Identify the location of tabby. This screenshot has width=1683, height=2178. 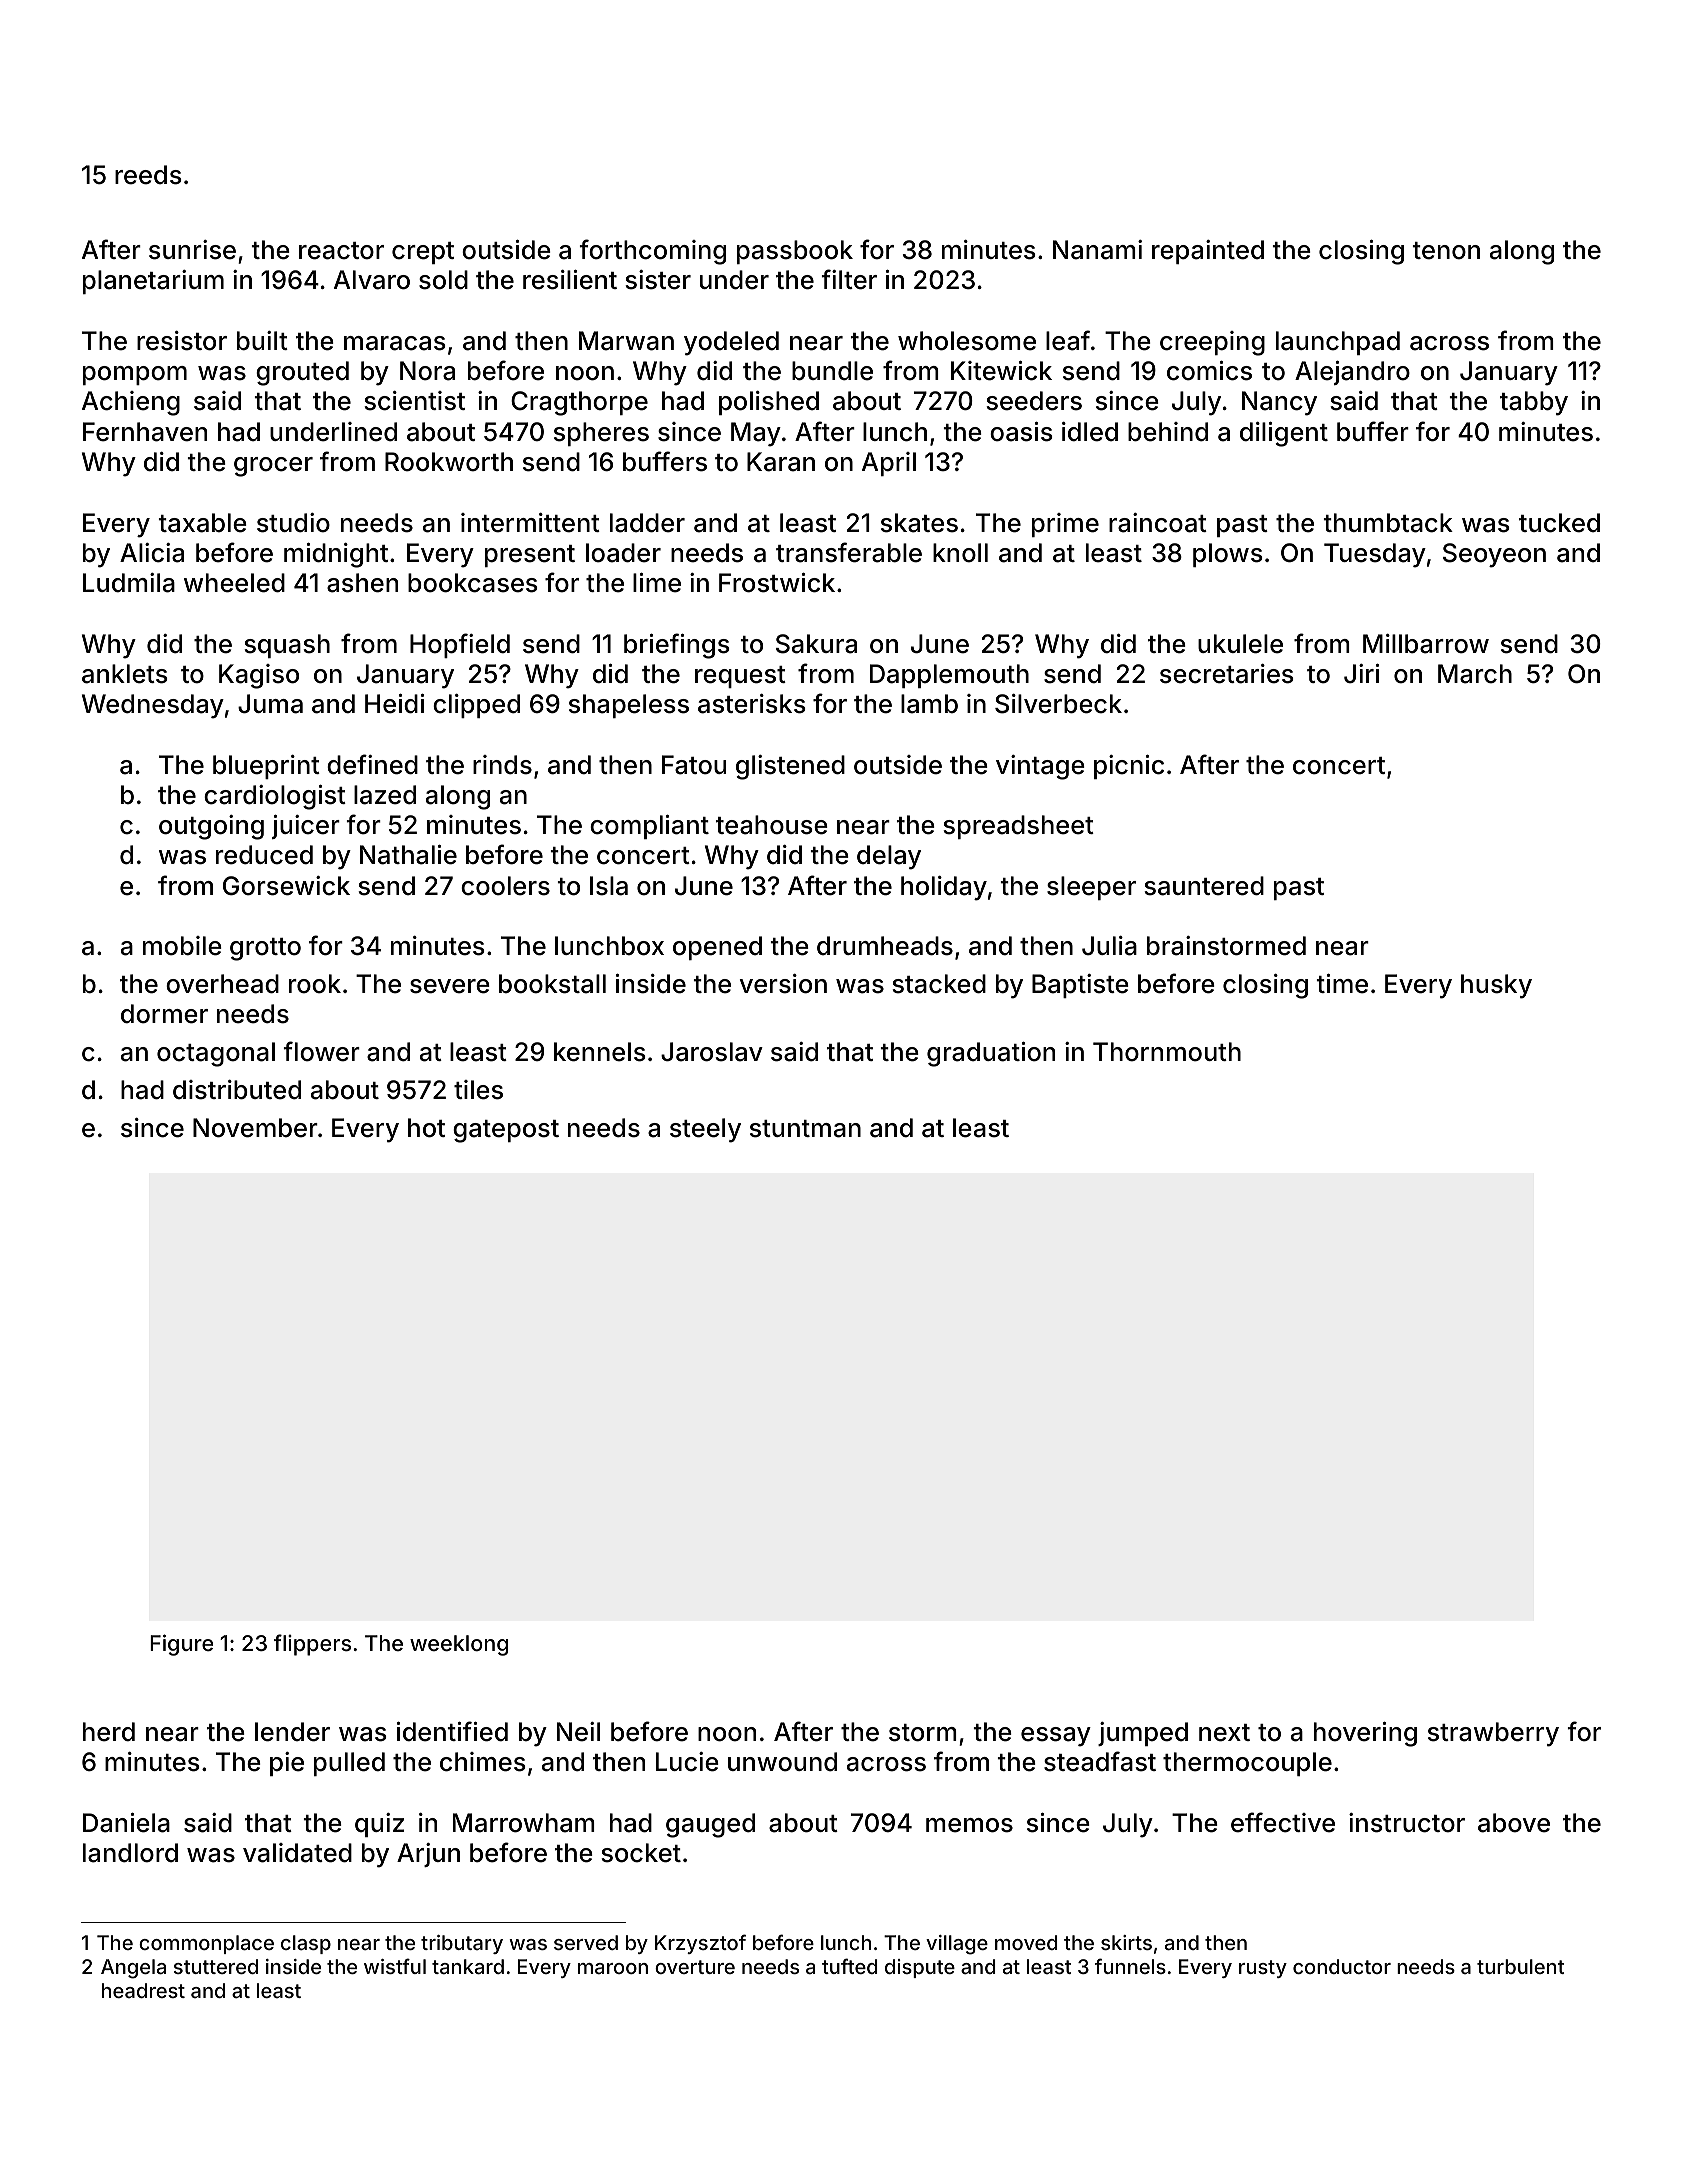
(1534, 403).
